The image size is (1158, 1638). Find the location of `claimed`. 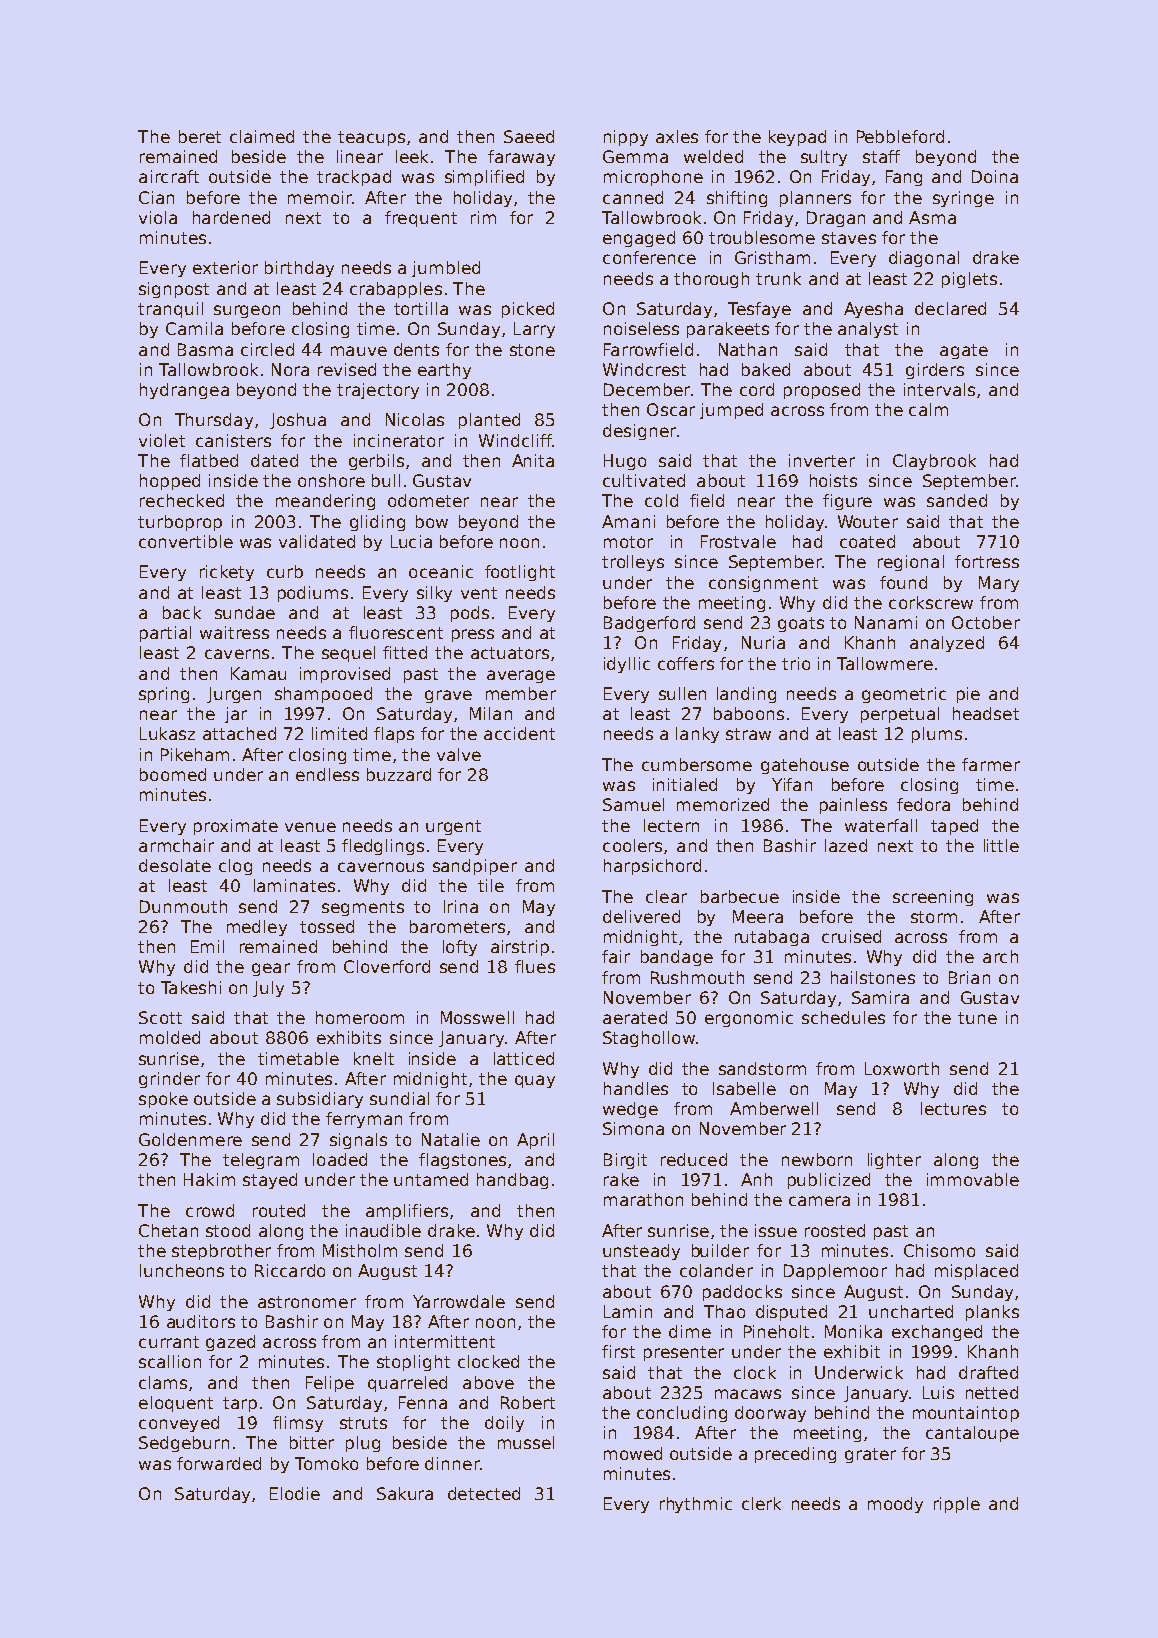

claimed is located at coordinates (262, 136).
